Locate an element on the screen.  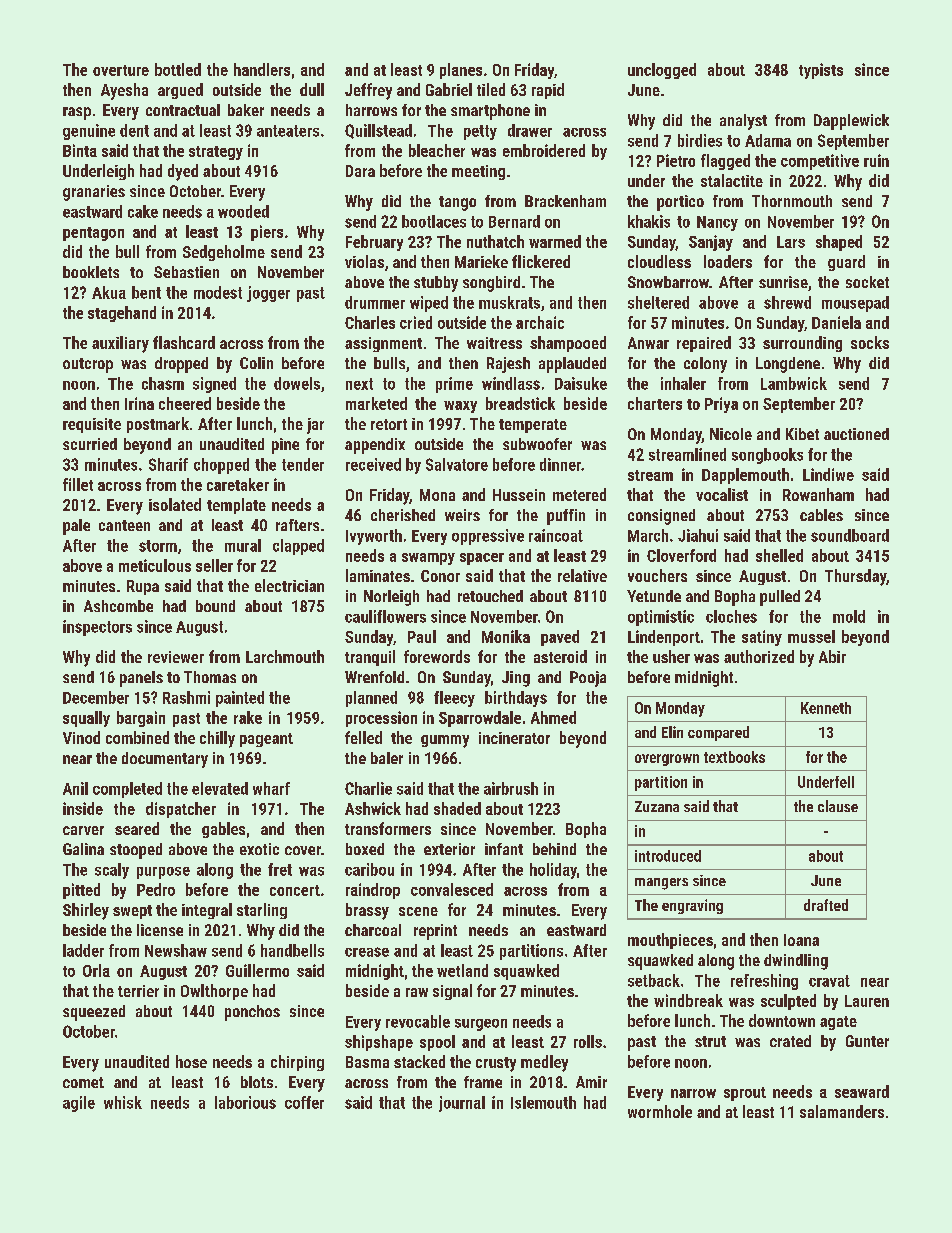
vocalist is located at coordinates (722, 494).
